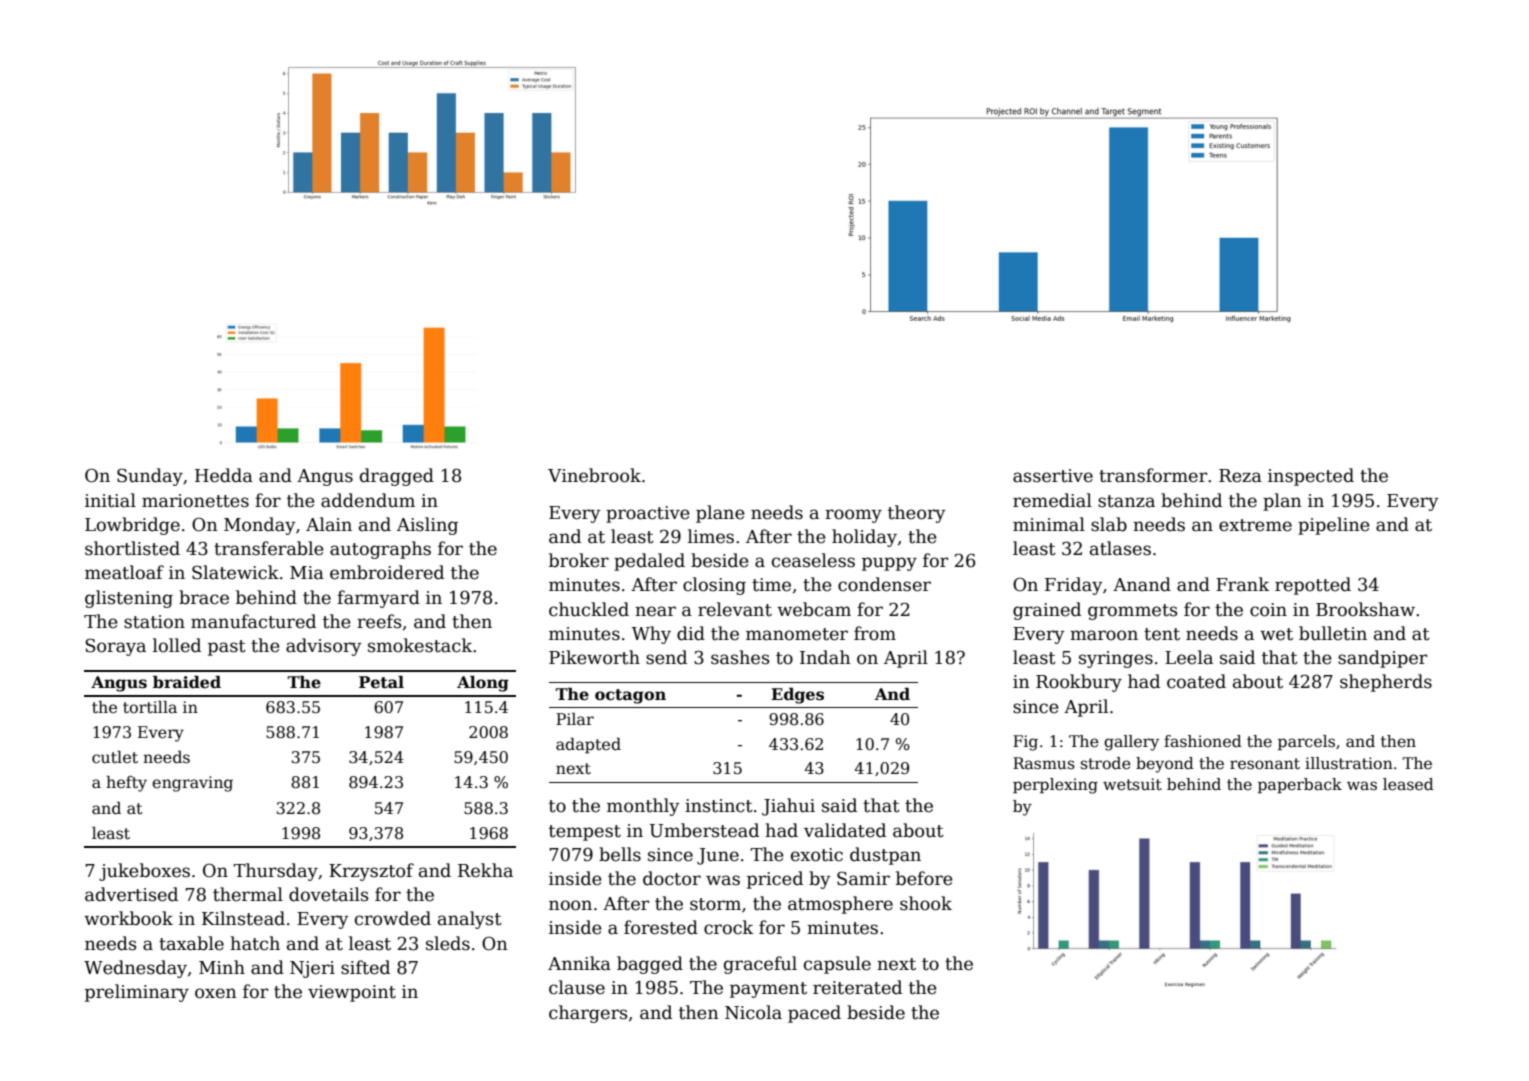  I want to click on Vinebrook, so click(594, 475).
